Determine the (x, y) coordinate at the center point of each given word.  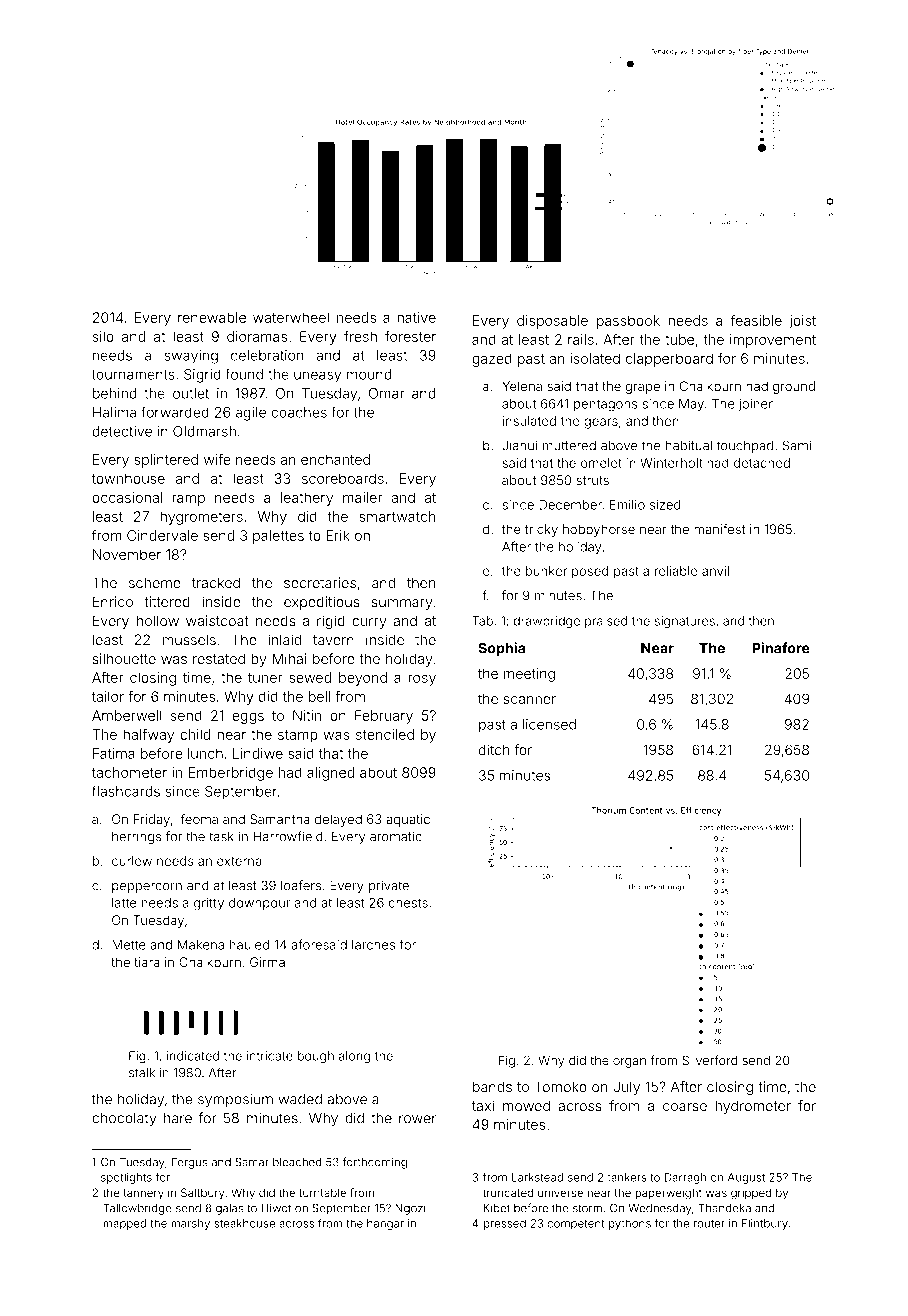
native (416, 317)
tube (679, 339)
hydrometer (753, 1107)
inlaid (284, 639)
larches (373, 945)
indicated (192, 1056)
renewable (212, 317)
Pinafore (781, 648)
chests (408, 903)
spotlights (126, 1178)
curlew (132, 861)
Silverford (709, 1060)
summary (402, 604)
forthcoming (375, 1163)
